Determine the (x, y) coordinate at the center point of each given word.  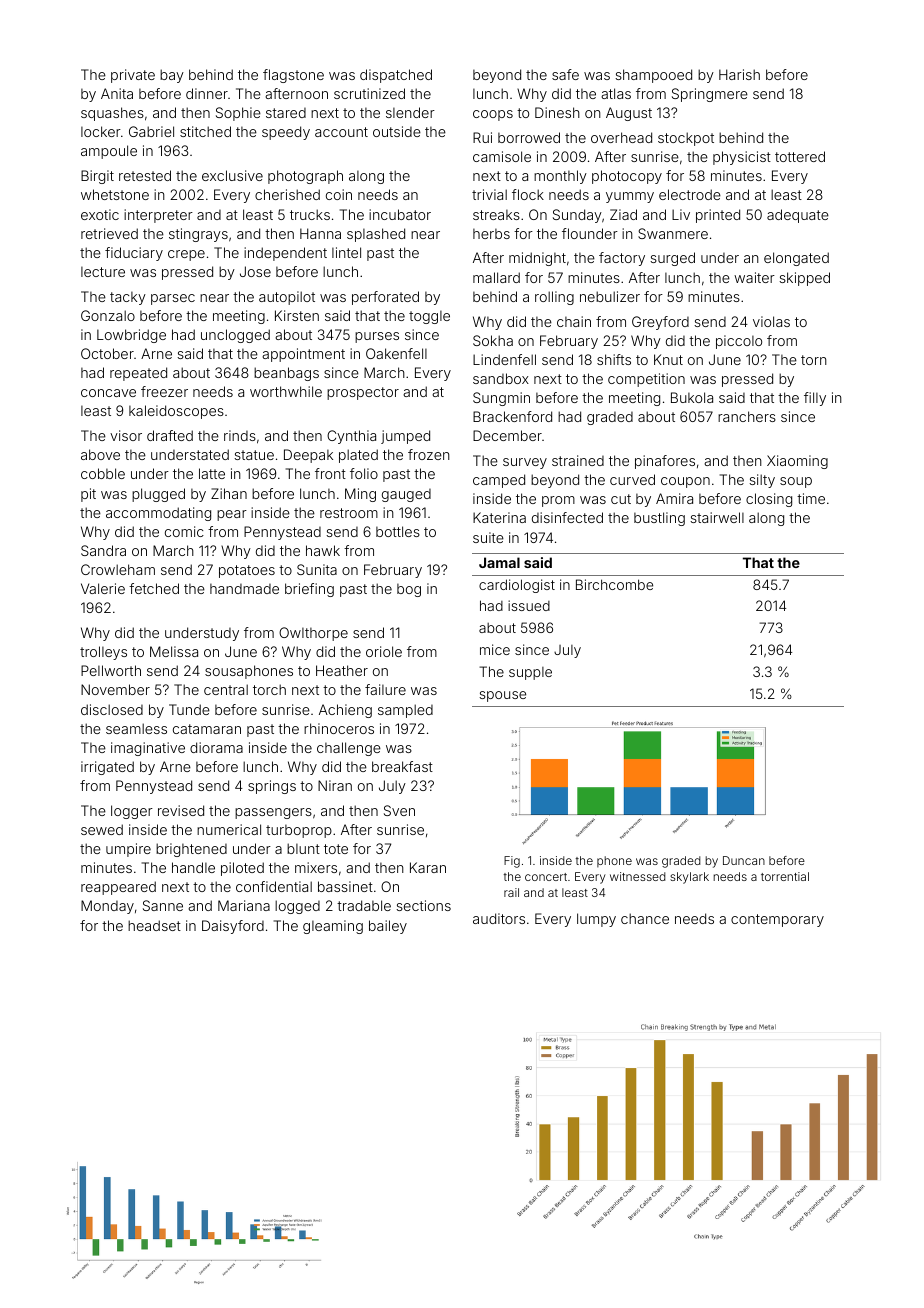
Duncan (744, 860)
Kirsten (297, 315)
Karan (428, 867)
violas (771, 321)
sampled (405, 711)
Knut (668, 359)
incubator (400, 214)
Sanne (163, 905)
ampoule (109, 152)
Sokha (493, 340)
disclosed (112, 709)
